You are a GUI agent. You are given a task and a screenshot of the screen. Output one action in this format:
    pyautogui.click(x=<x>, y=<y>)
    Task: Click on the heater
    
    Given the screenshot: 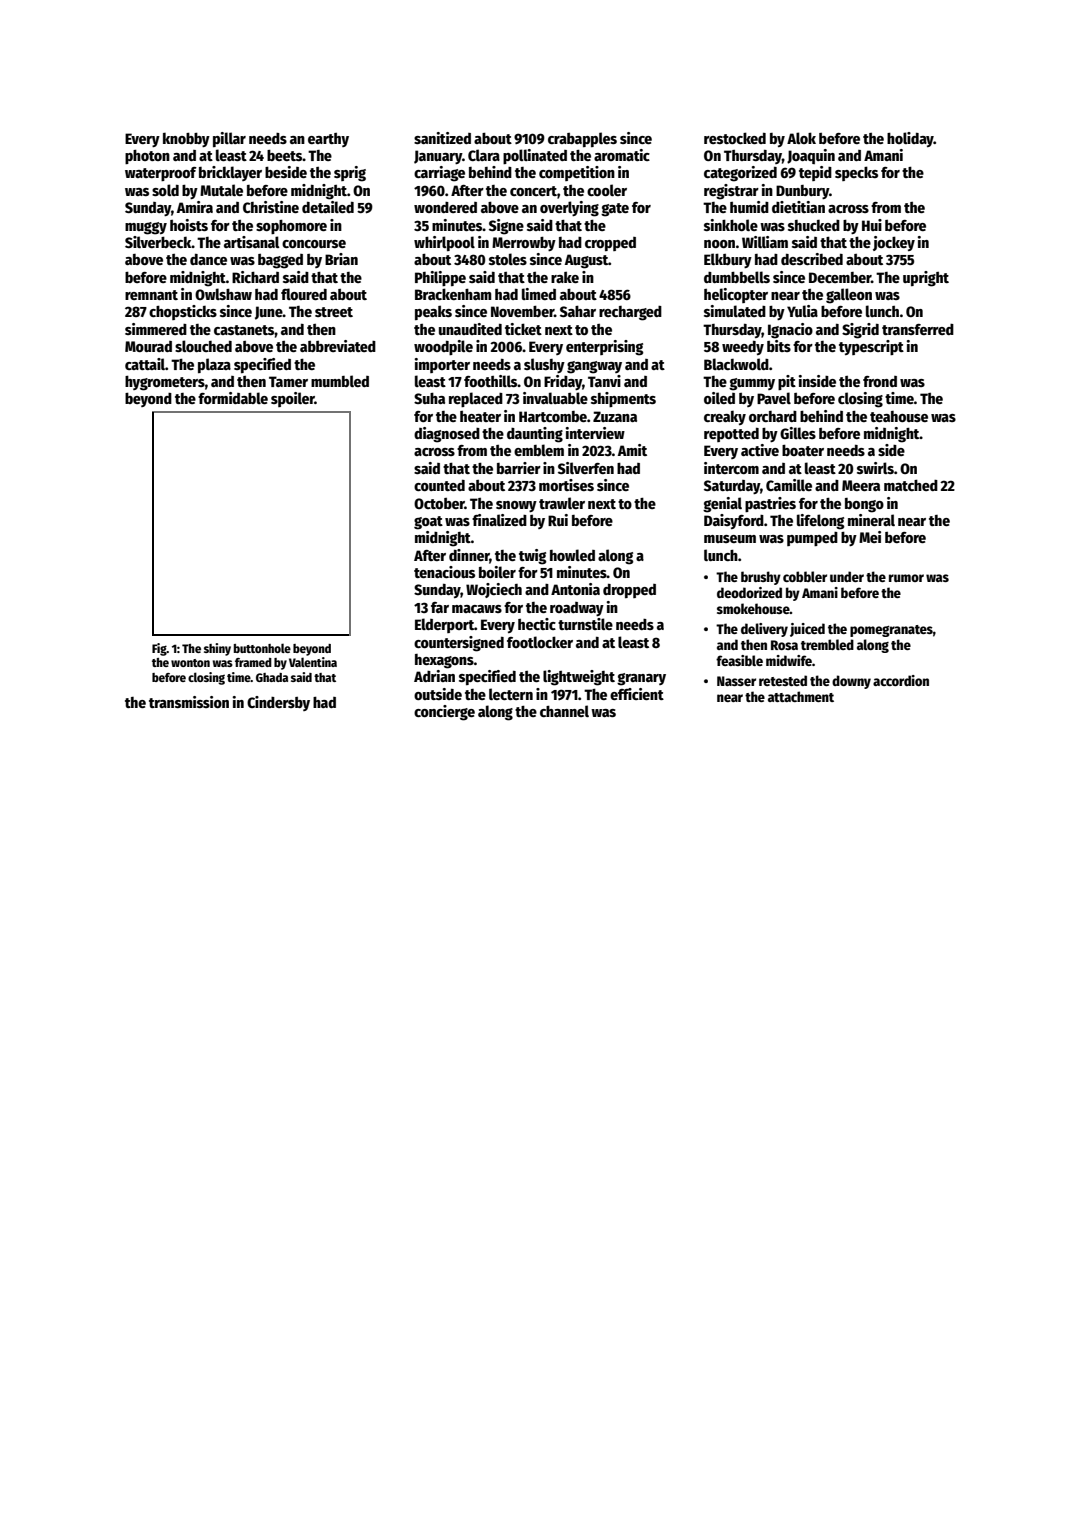 What is the action you would take?
    pyautogui.click(x=480, y=416)
